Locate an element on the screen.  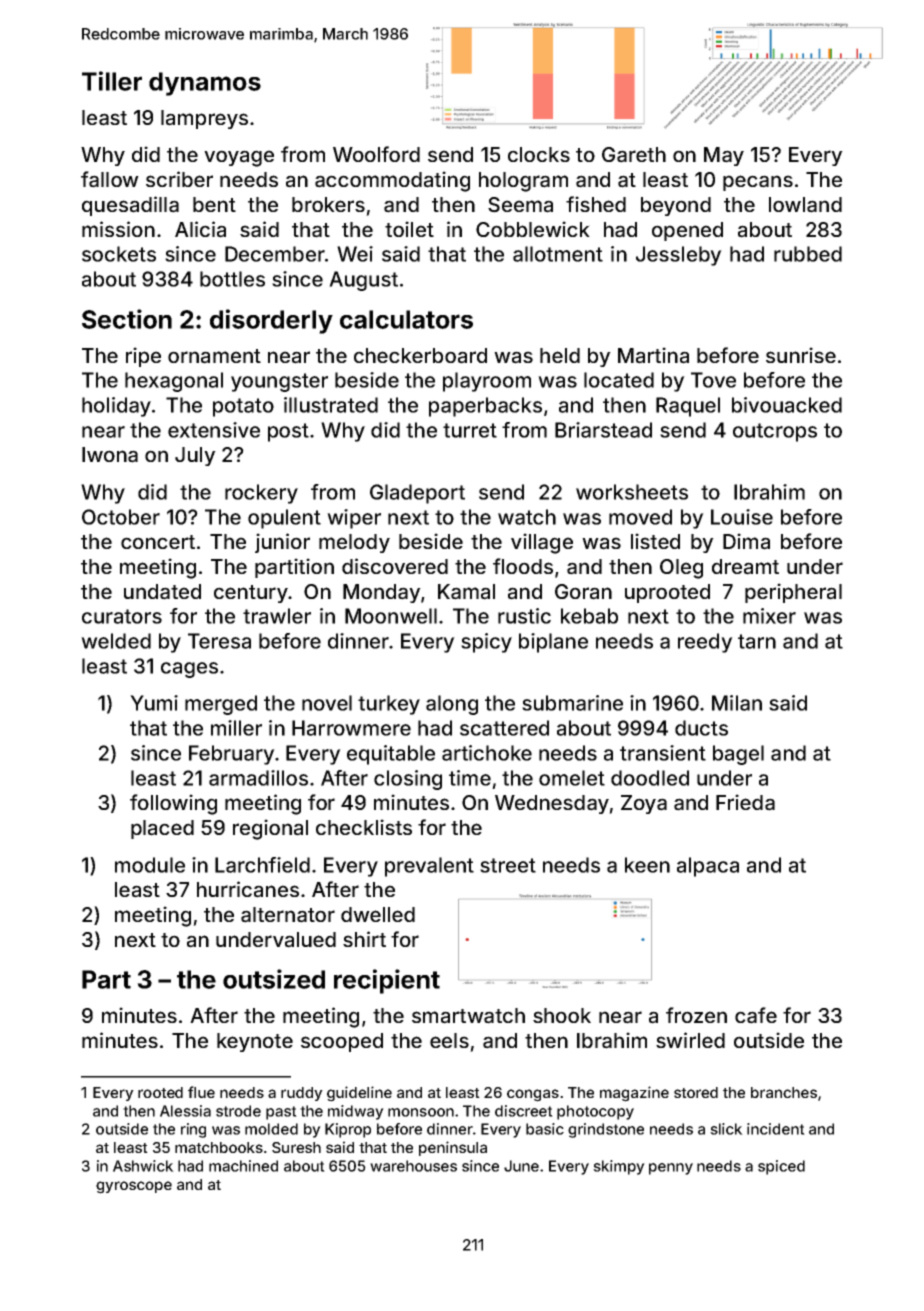
century is located at coordinates (251, 594).
